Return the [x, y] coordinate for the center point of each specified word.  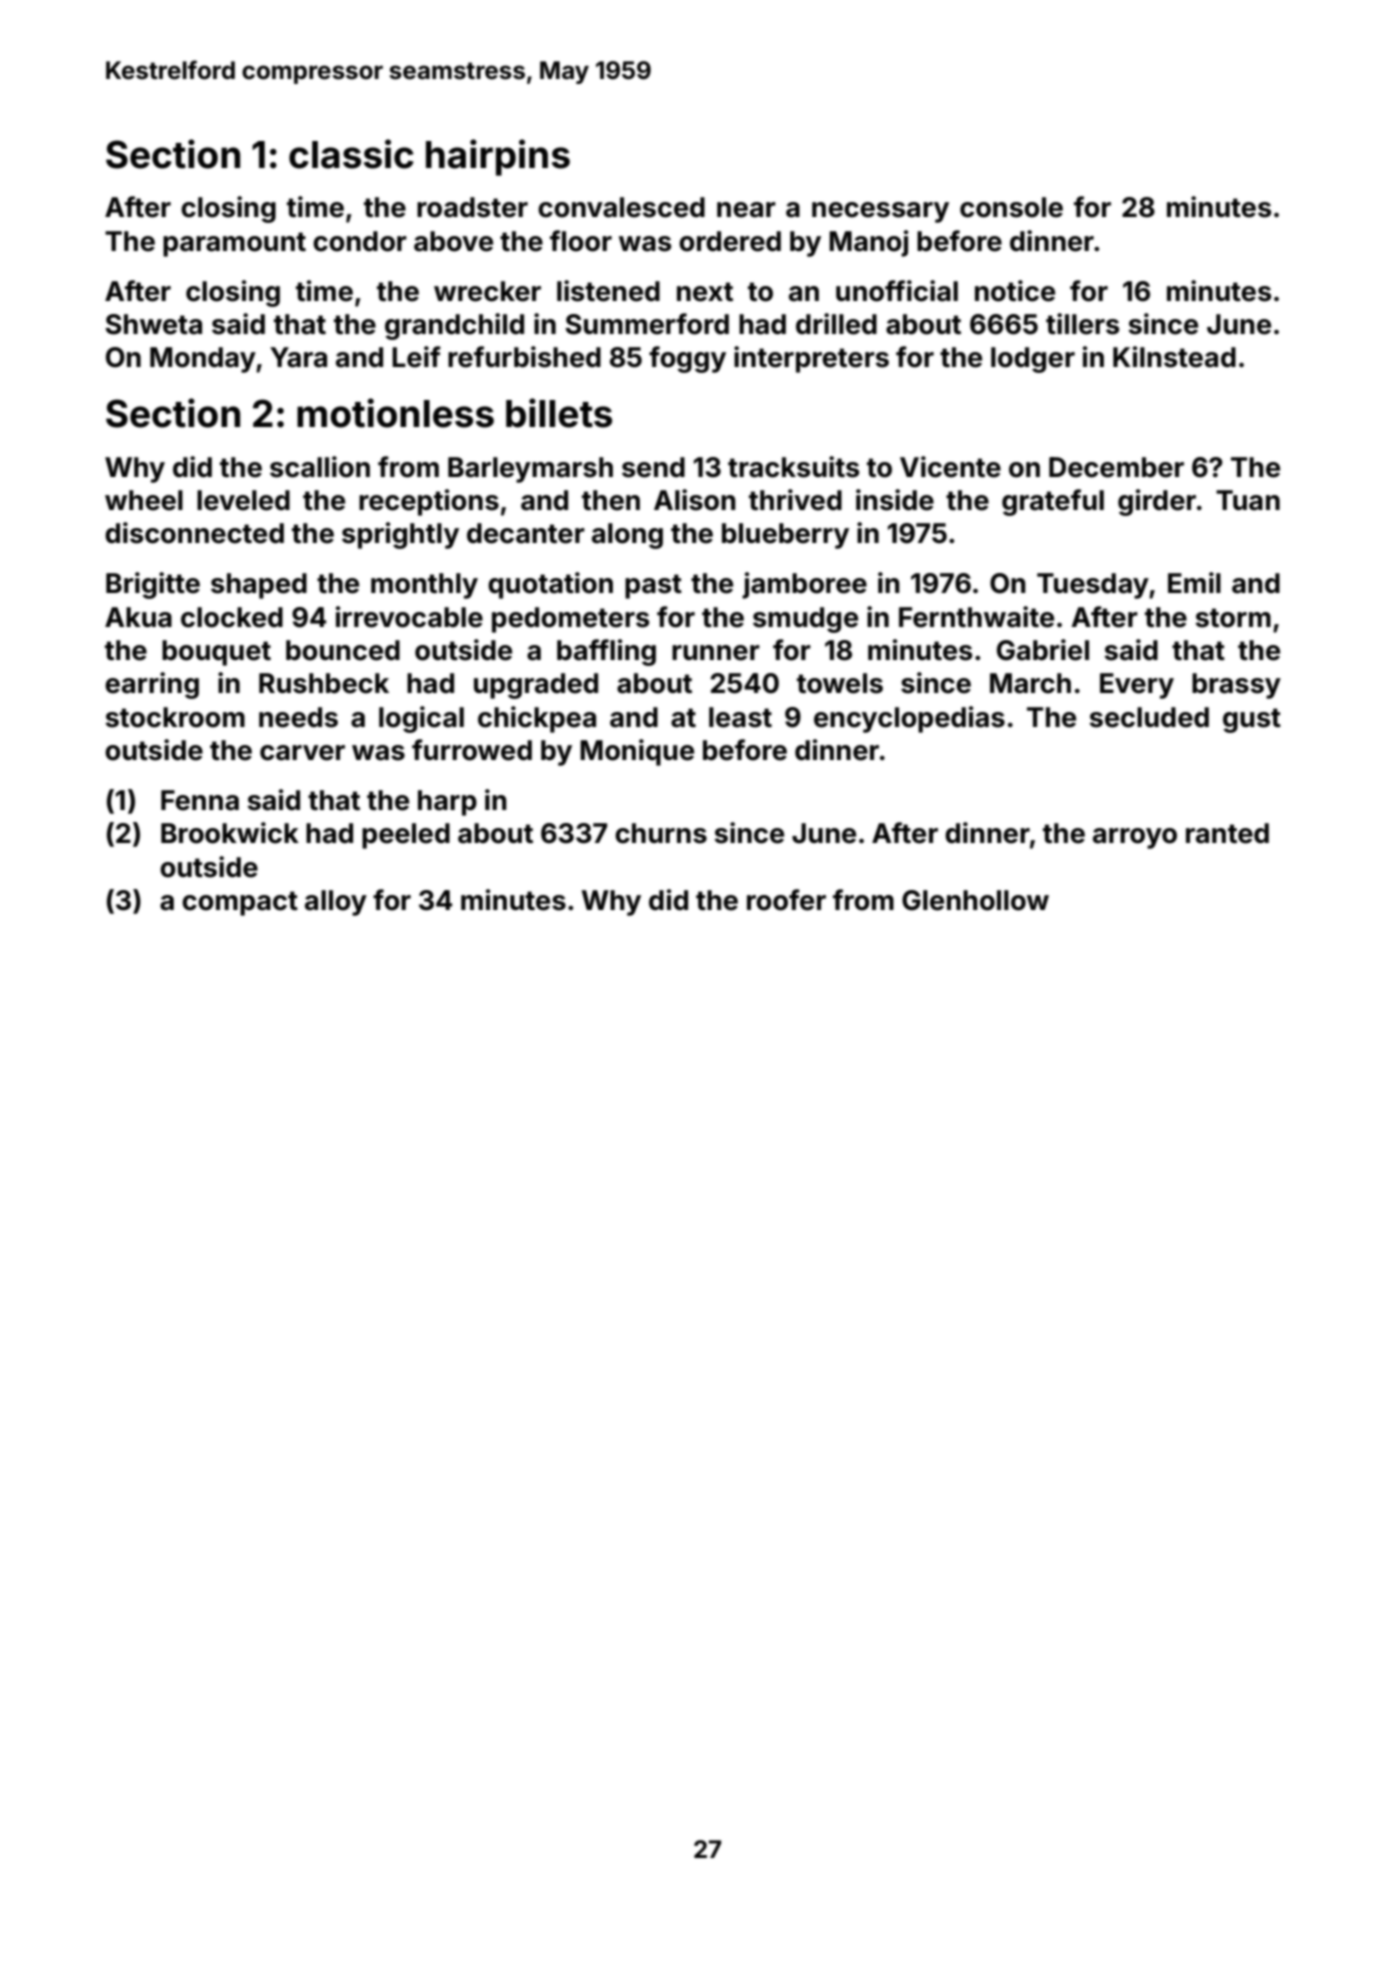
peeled [406, 836]
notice [1015, 291]
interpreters [811, 359]
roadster [472, 207]
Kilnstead [1174, 357]
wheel [144, 500]
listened [608, 291]
